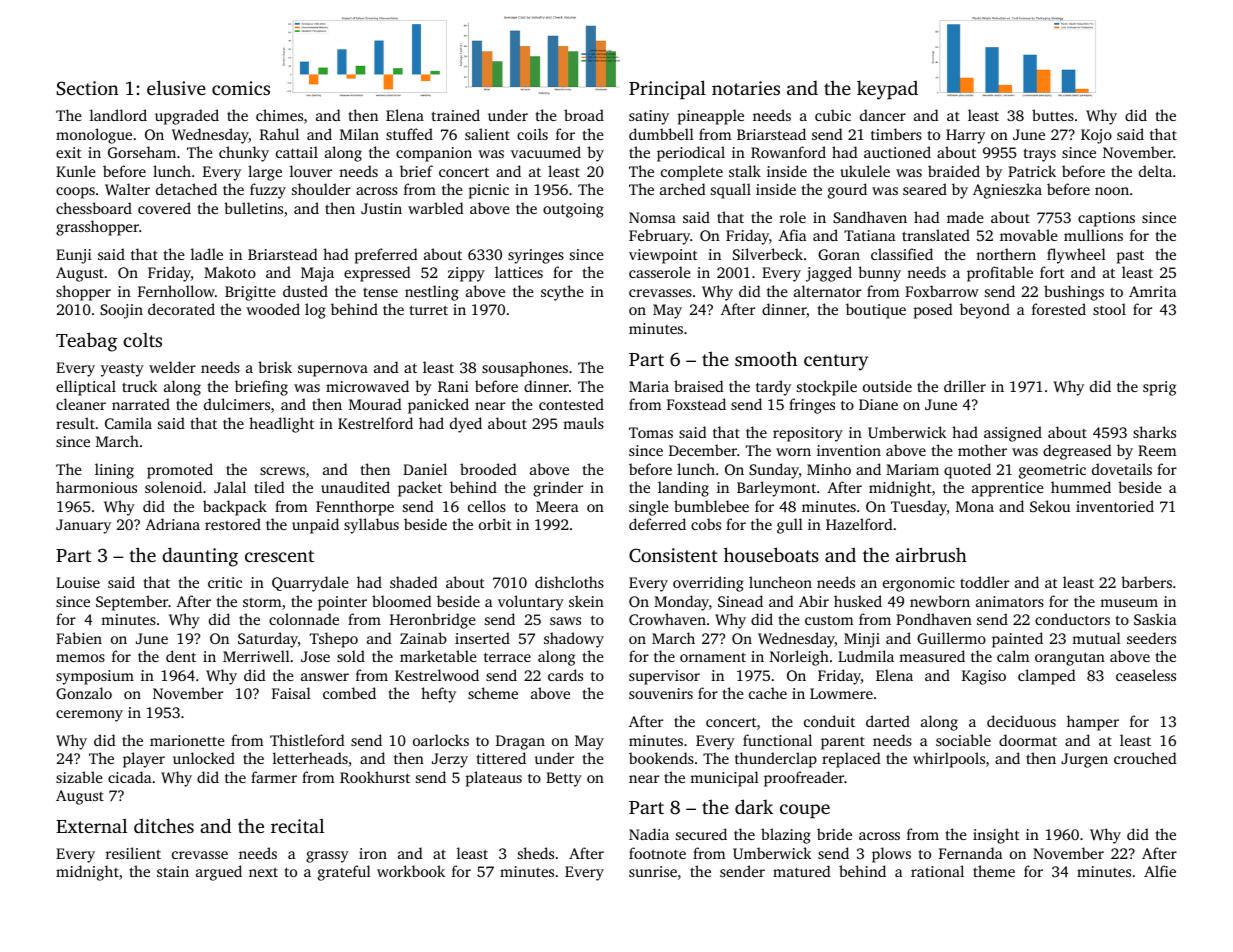  I want to click on Adriana, so click(172, 524).
